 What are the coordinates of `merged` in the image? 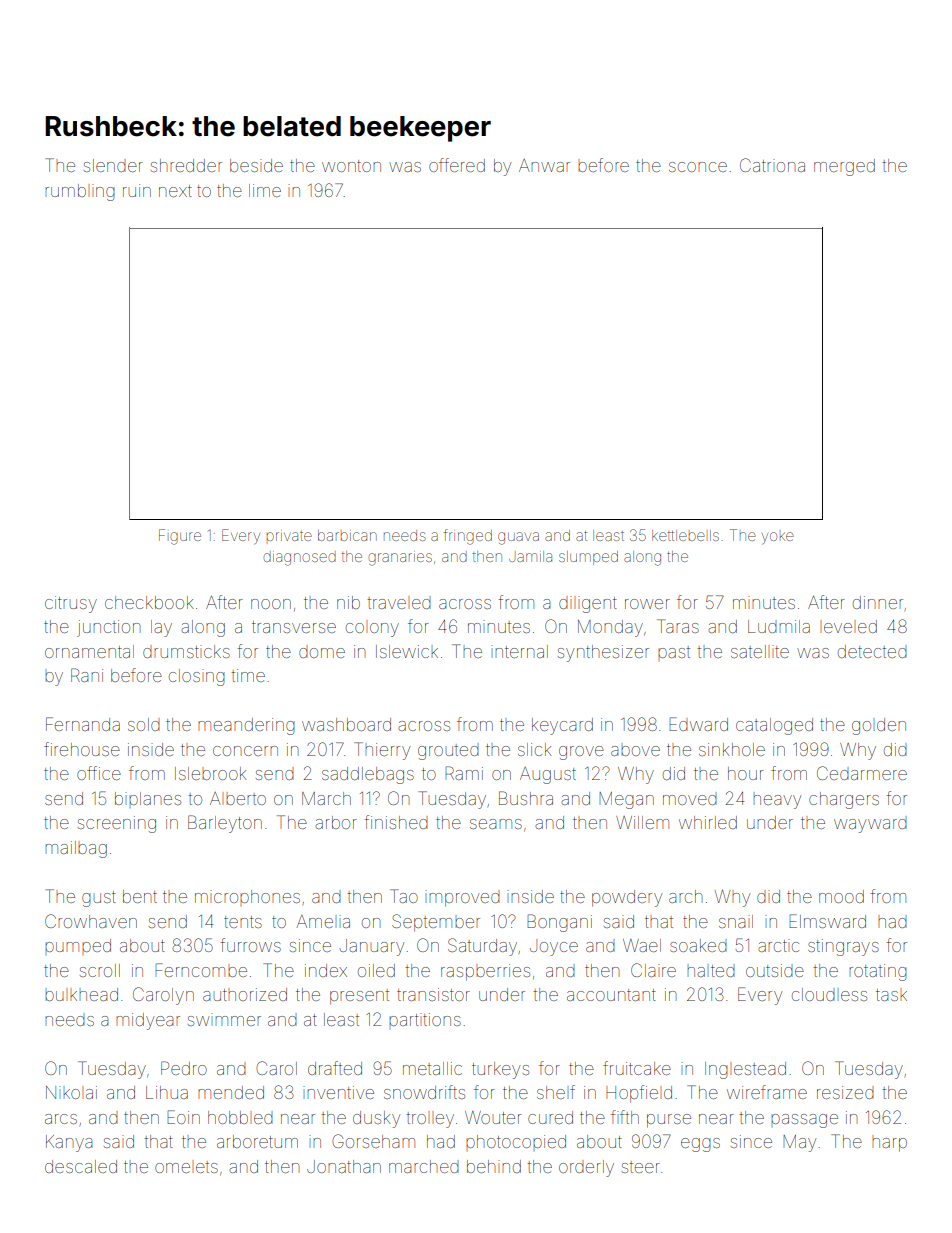 It's located at (844, 167).
